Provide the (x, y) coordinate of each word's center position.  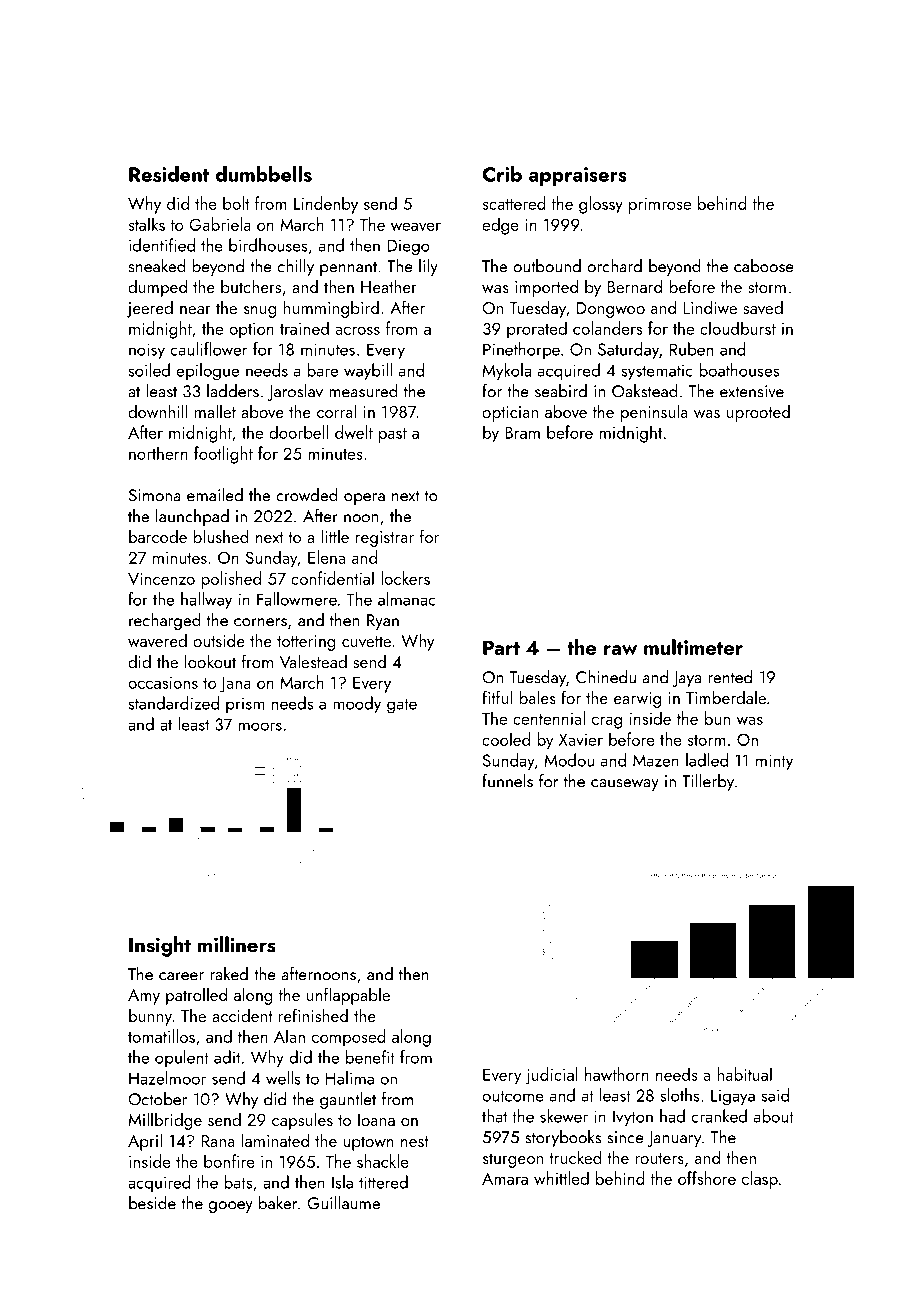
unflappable (348, 996)
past (393, 435)
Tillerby (708, 782)
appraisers (578, 176)
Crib (502, 174)
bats (238, 1182)
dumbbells (264, 174)
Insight (160, 946)
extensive (752, 391)
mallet (215, 411)
